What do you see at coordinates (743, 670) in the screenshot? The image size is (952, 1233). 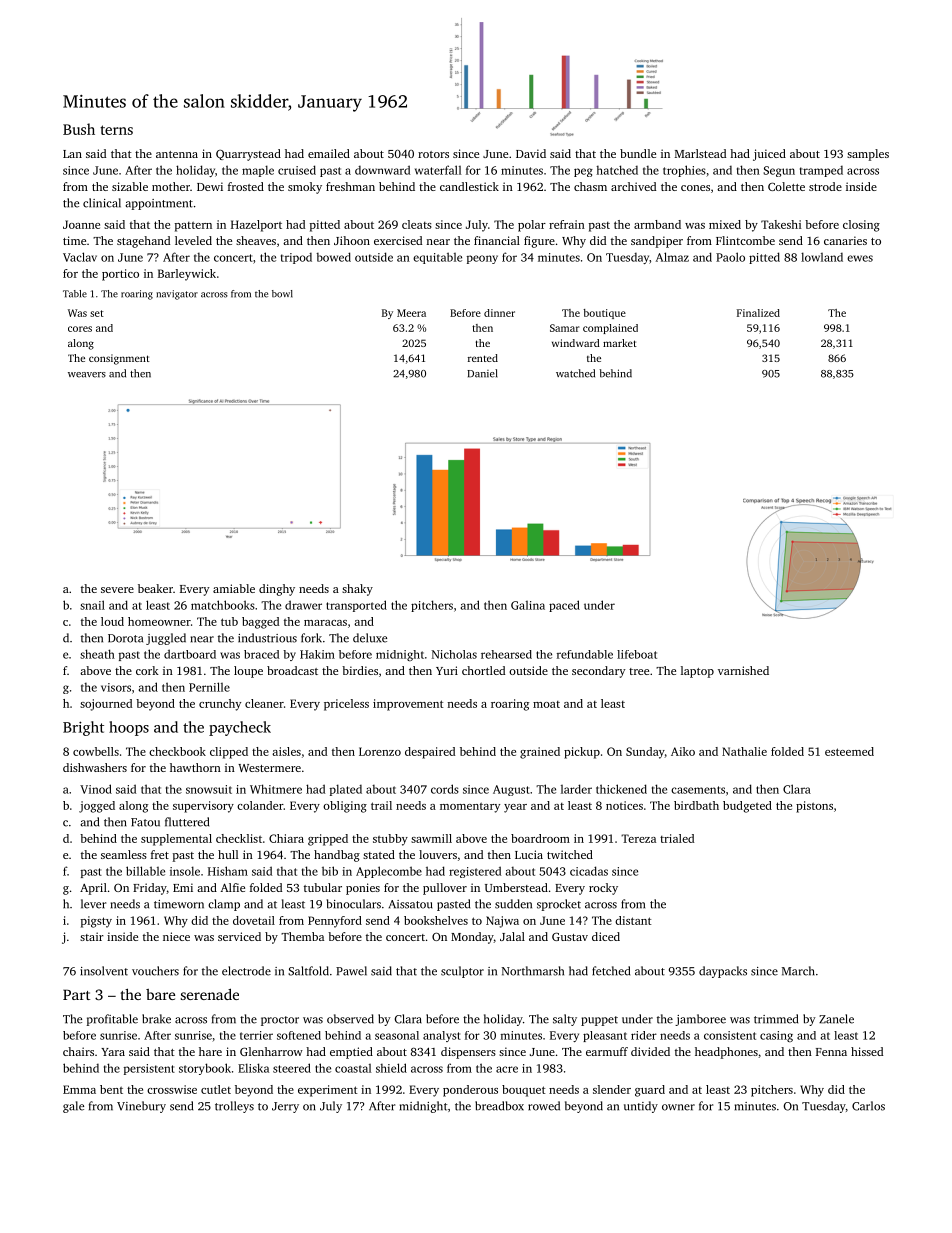 I see `varnished` at bounding box center [743, 670].
